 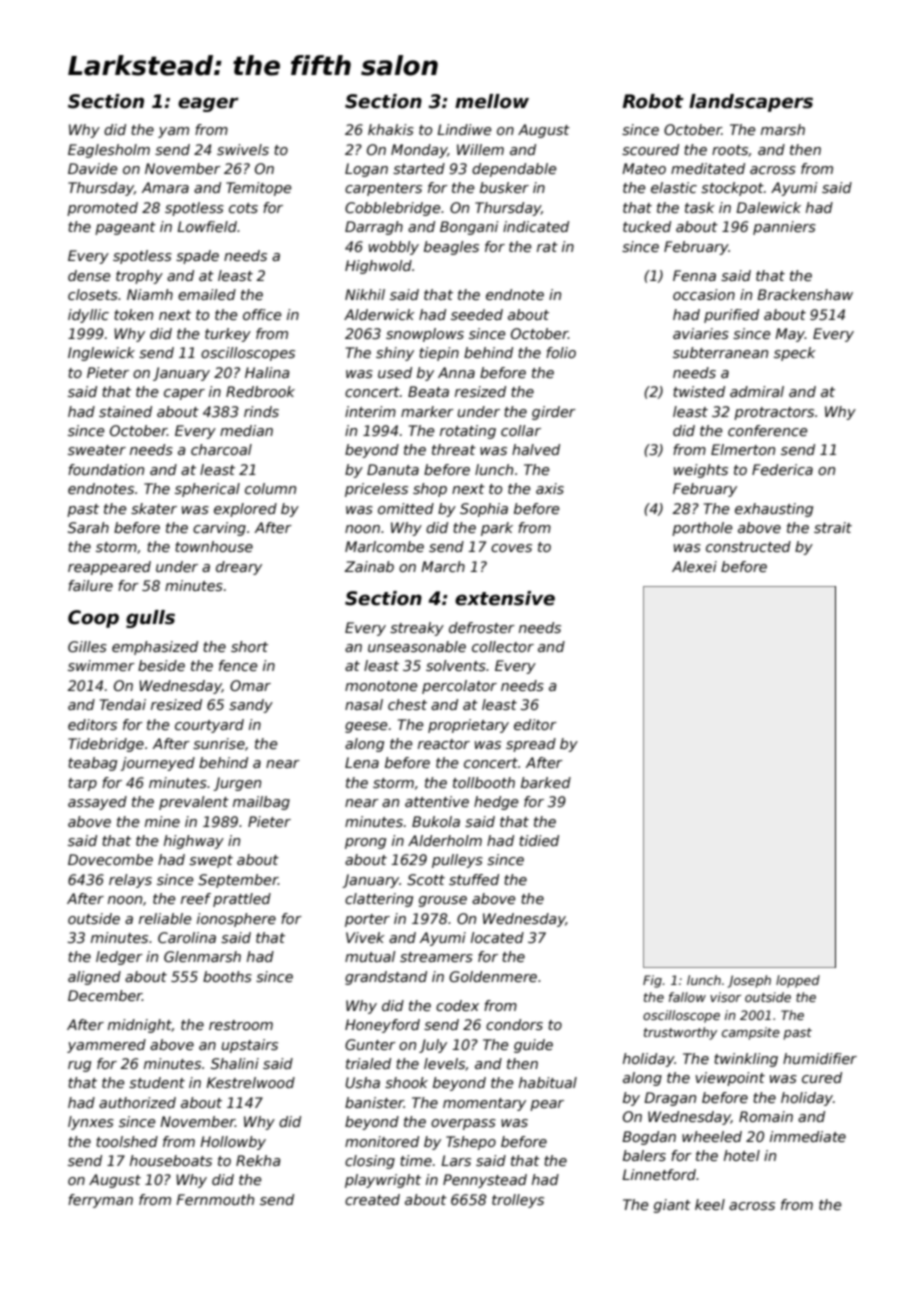 What do you see at coordinates (653, 101) in the screenshot?
I see `Robot` at bounding box center [653, 101].
